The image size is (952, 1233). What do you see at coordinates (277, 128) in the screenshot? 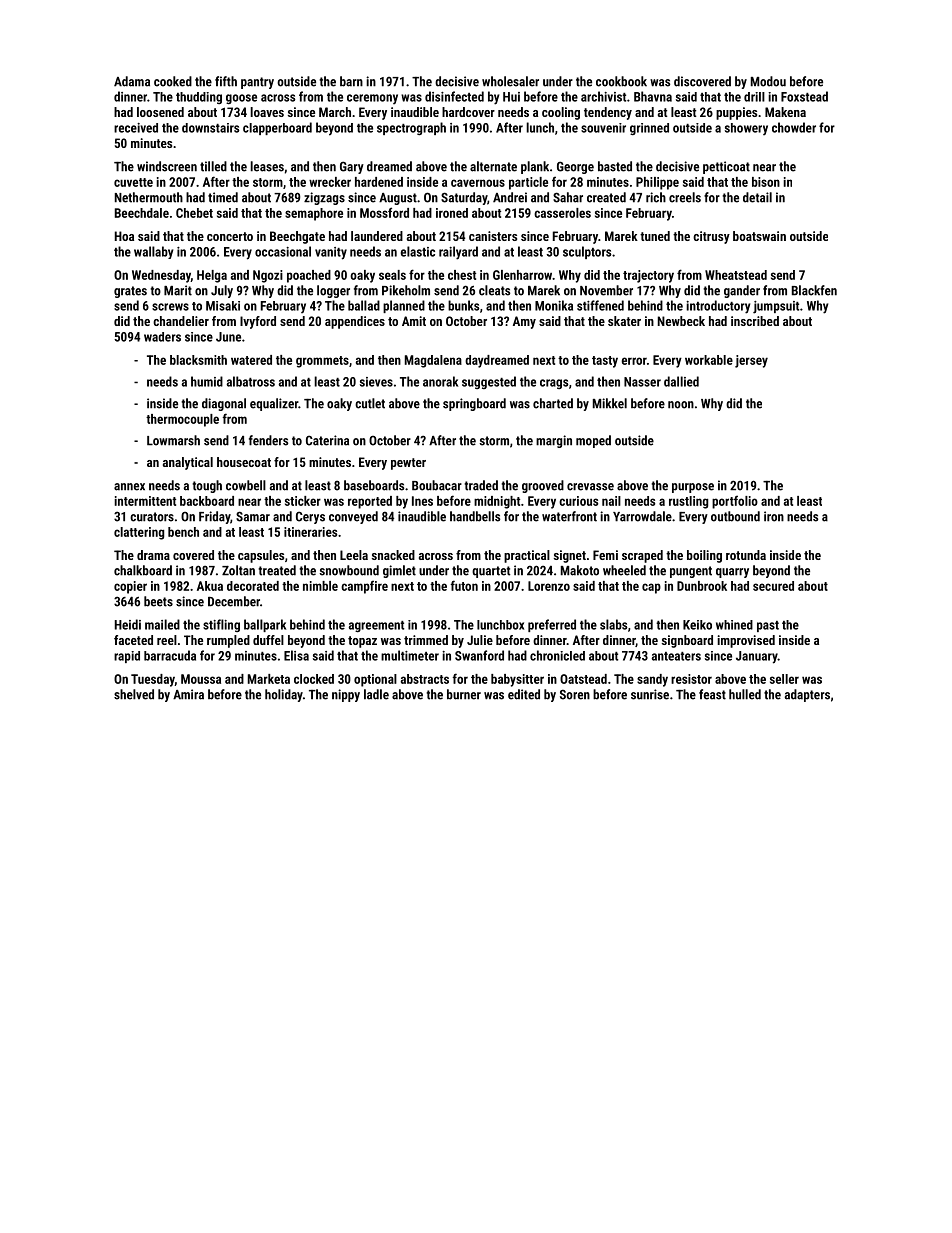
I see `clapperboard` at bounding box center [277, 128].
